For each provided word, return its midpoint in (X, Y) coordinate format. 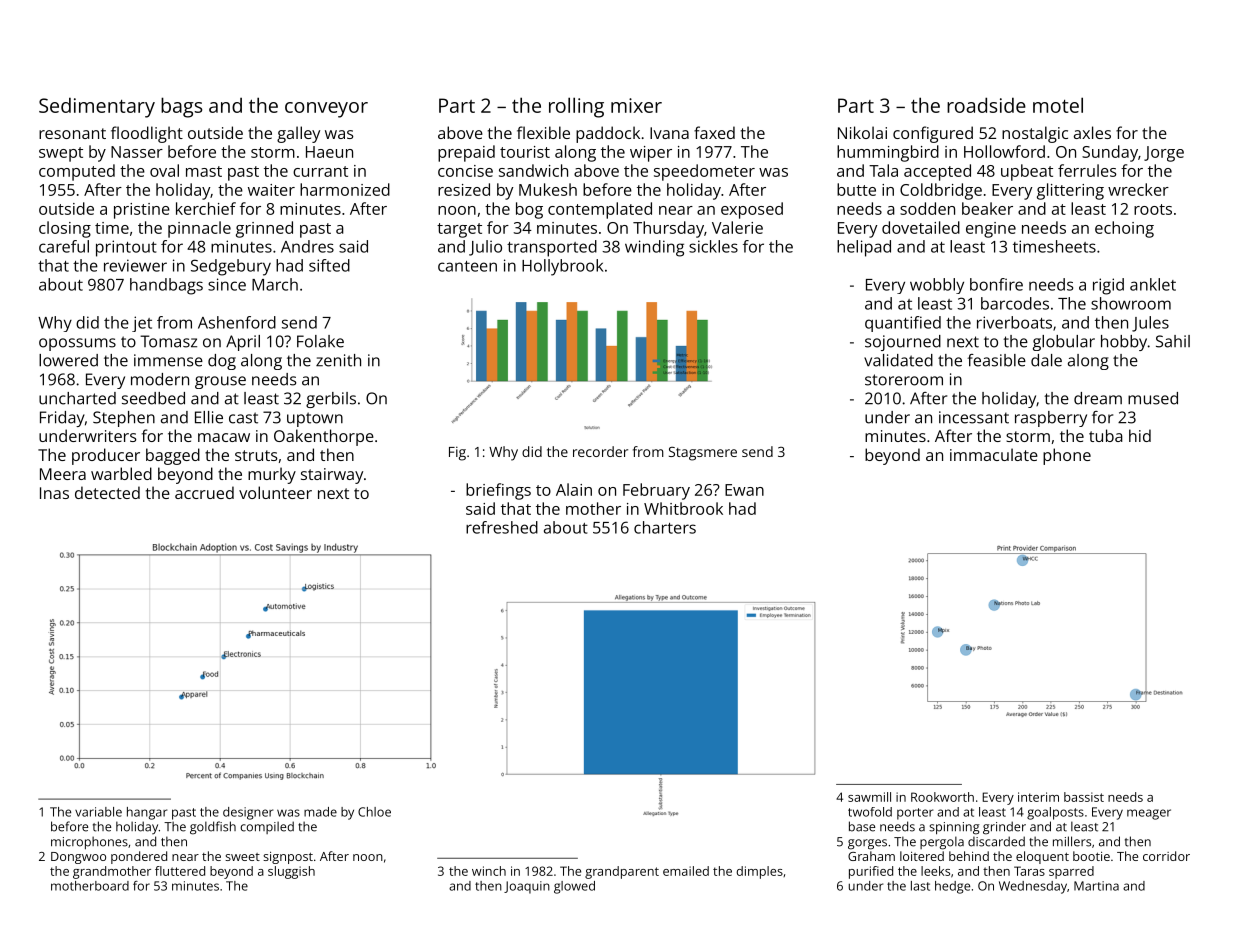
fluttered (180, 871)
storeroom (904, 380)
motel (1058, 105)
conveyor (326, 110)
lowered (68, 360)
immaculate (994, 454)
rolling (576, 107)
